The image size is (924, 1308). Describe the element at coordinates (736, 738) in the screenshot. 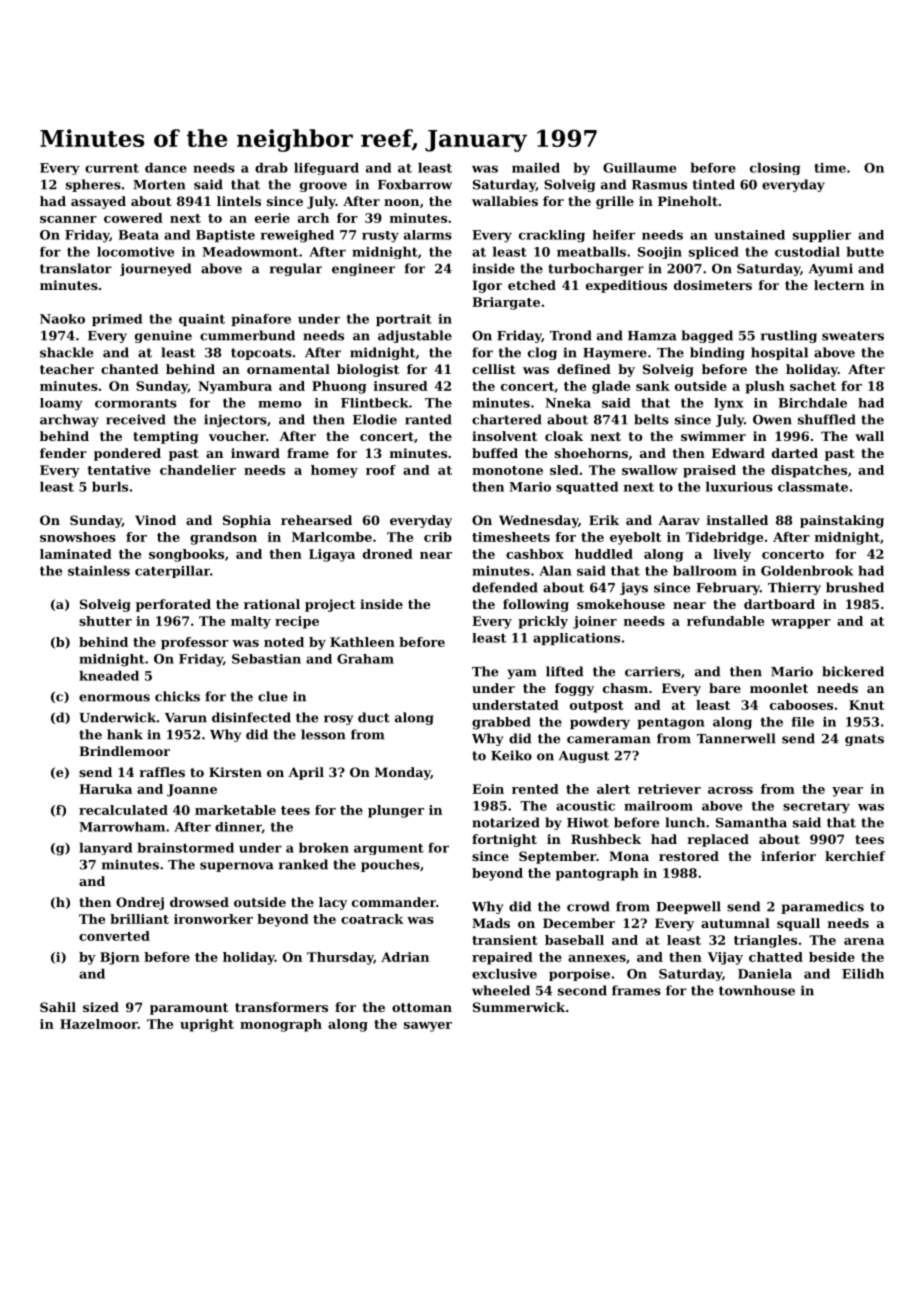

I see `Tannerwell` at that location.
